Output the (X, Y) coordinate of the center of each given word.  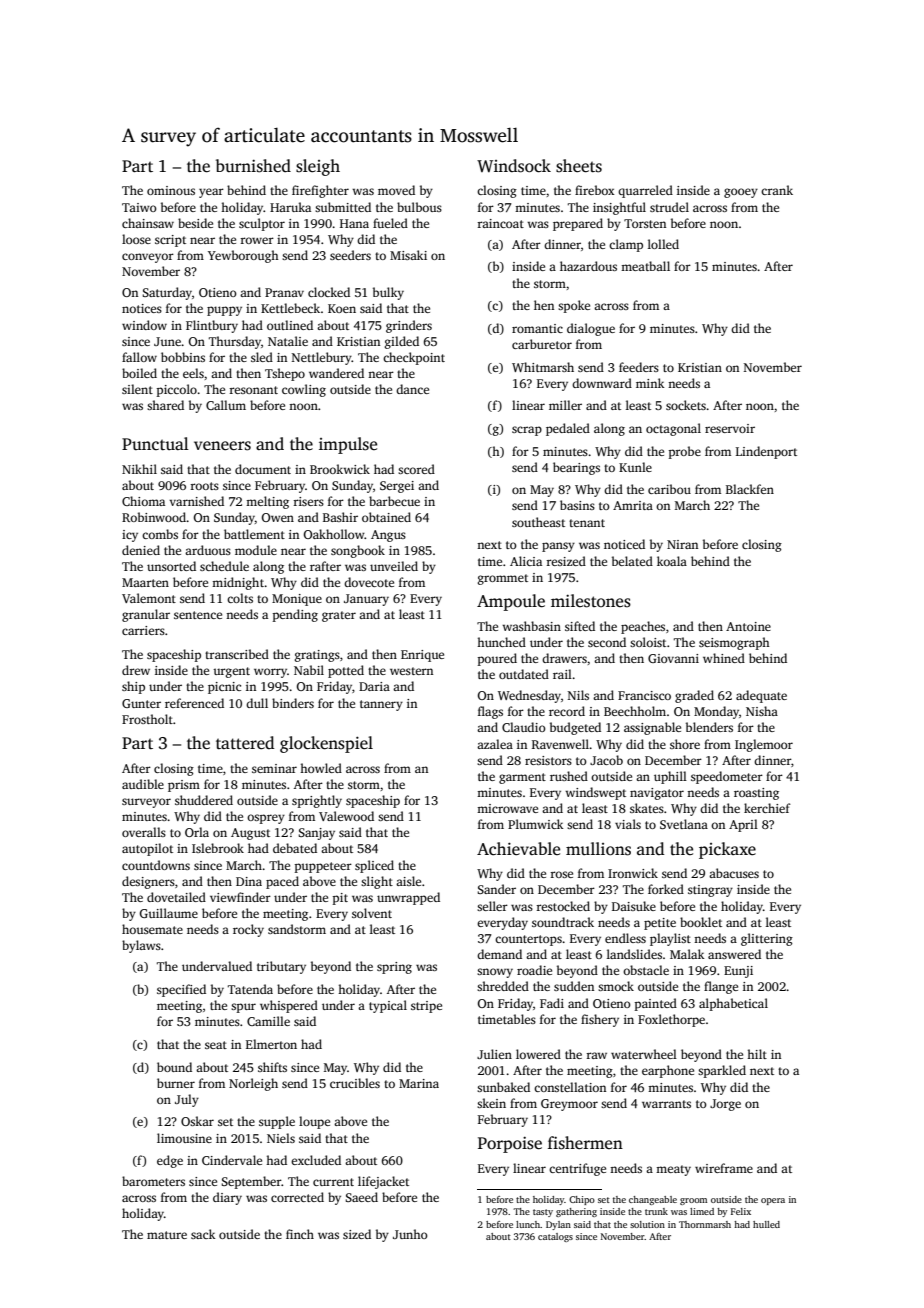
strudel (669, 207)
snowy (495, 973)
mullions (598, 849)
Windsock (514, 166)
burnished (253, 166)
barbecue (394, 501)
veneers (222, 446)
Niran (682, 544)
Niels (281, 1138)
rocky (248, 930)
